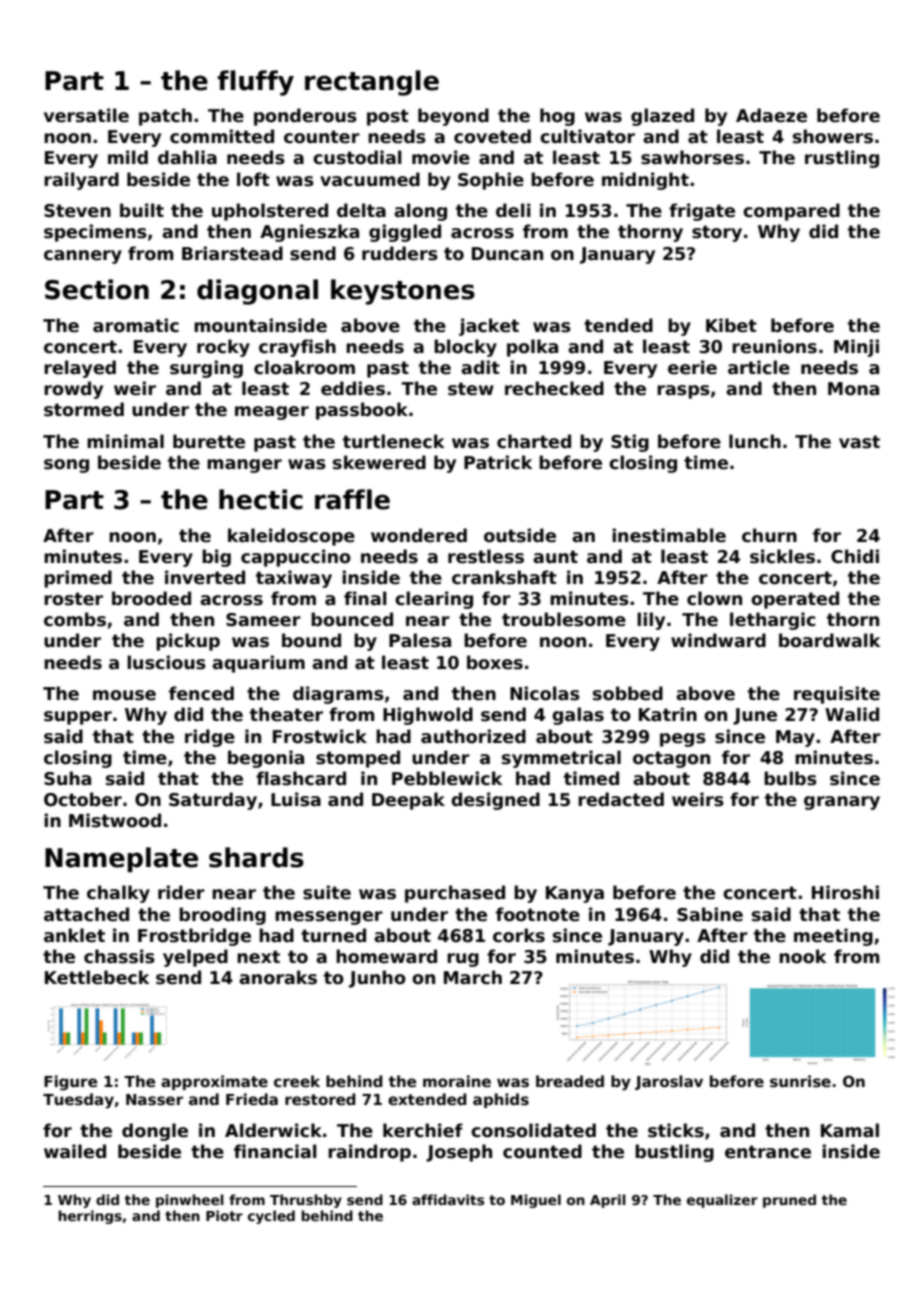 The height and width of the screenshot is (1308, 924). What do you see at coordinates (84, 409) in the screenshot?
I see `stormed` at bounding box center [84, 409].
